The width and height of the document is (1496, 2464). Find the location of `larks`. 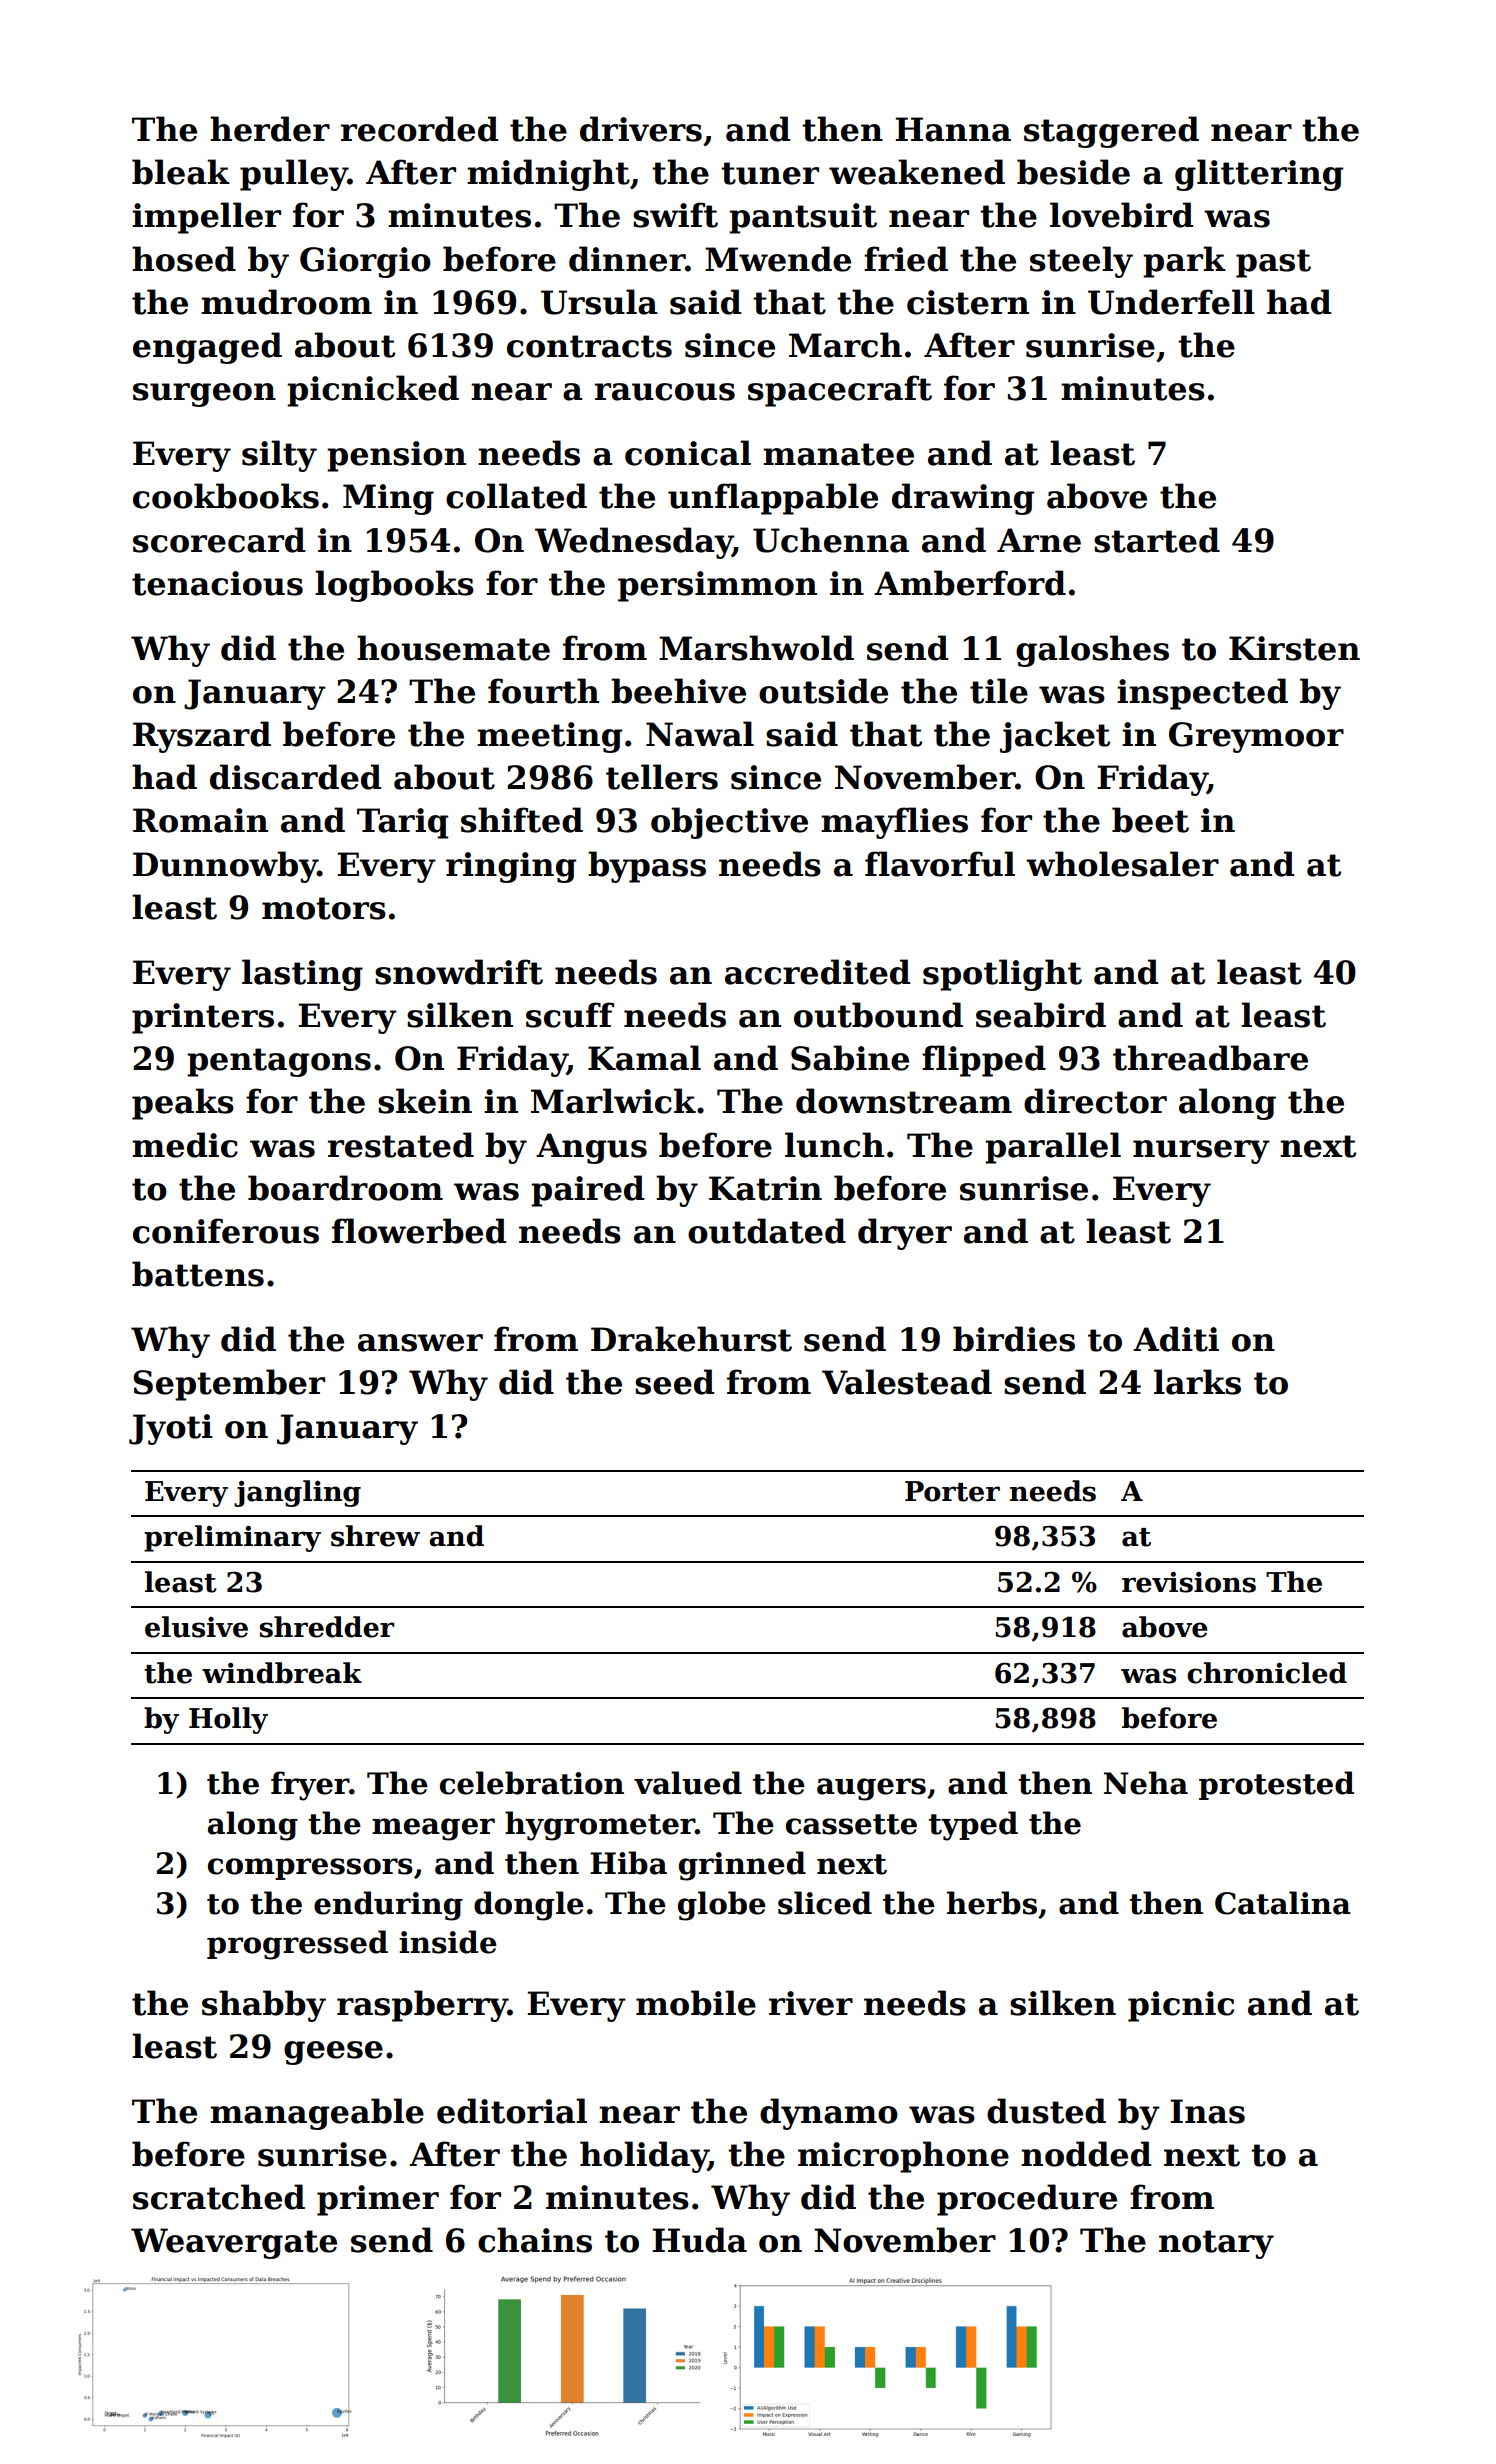

larks is located at coordinates (1197, 1382).
